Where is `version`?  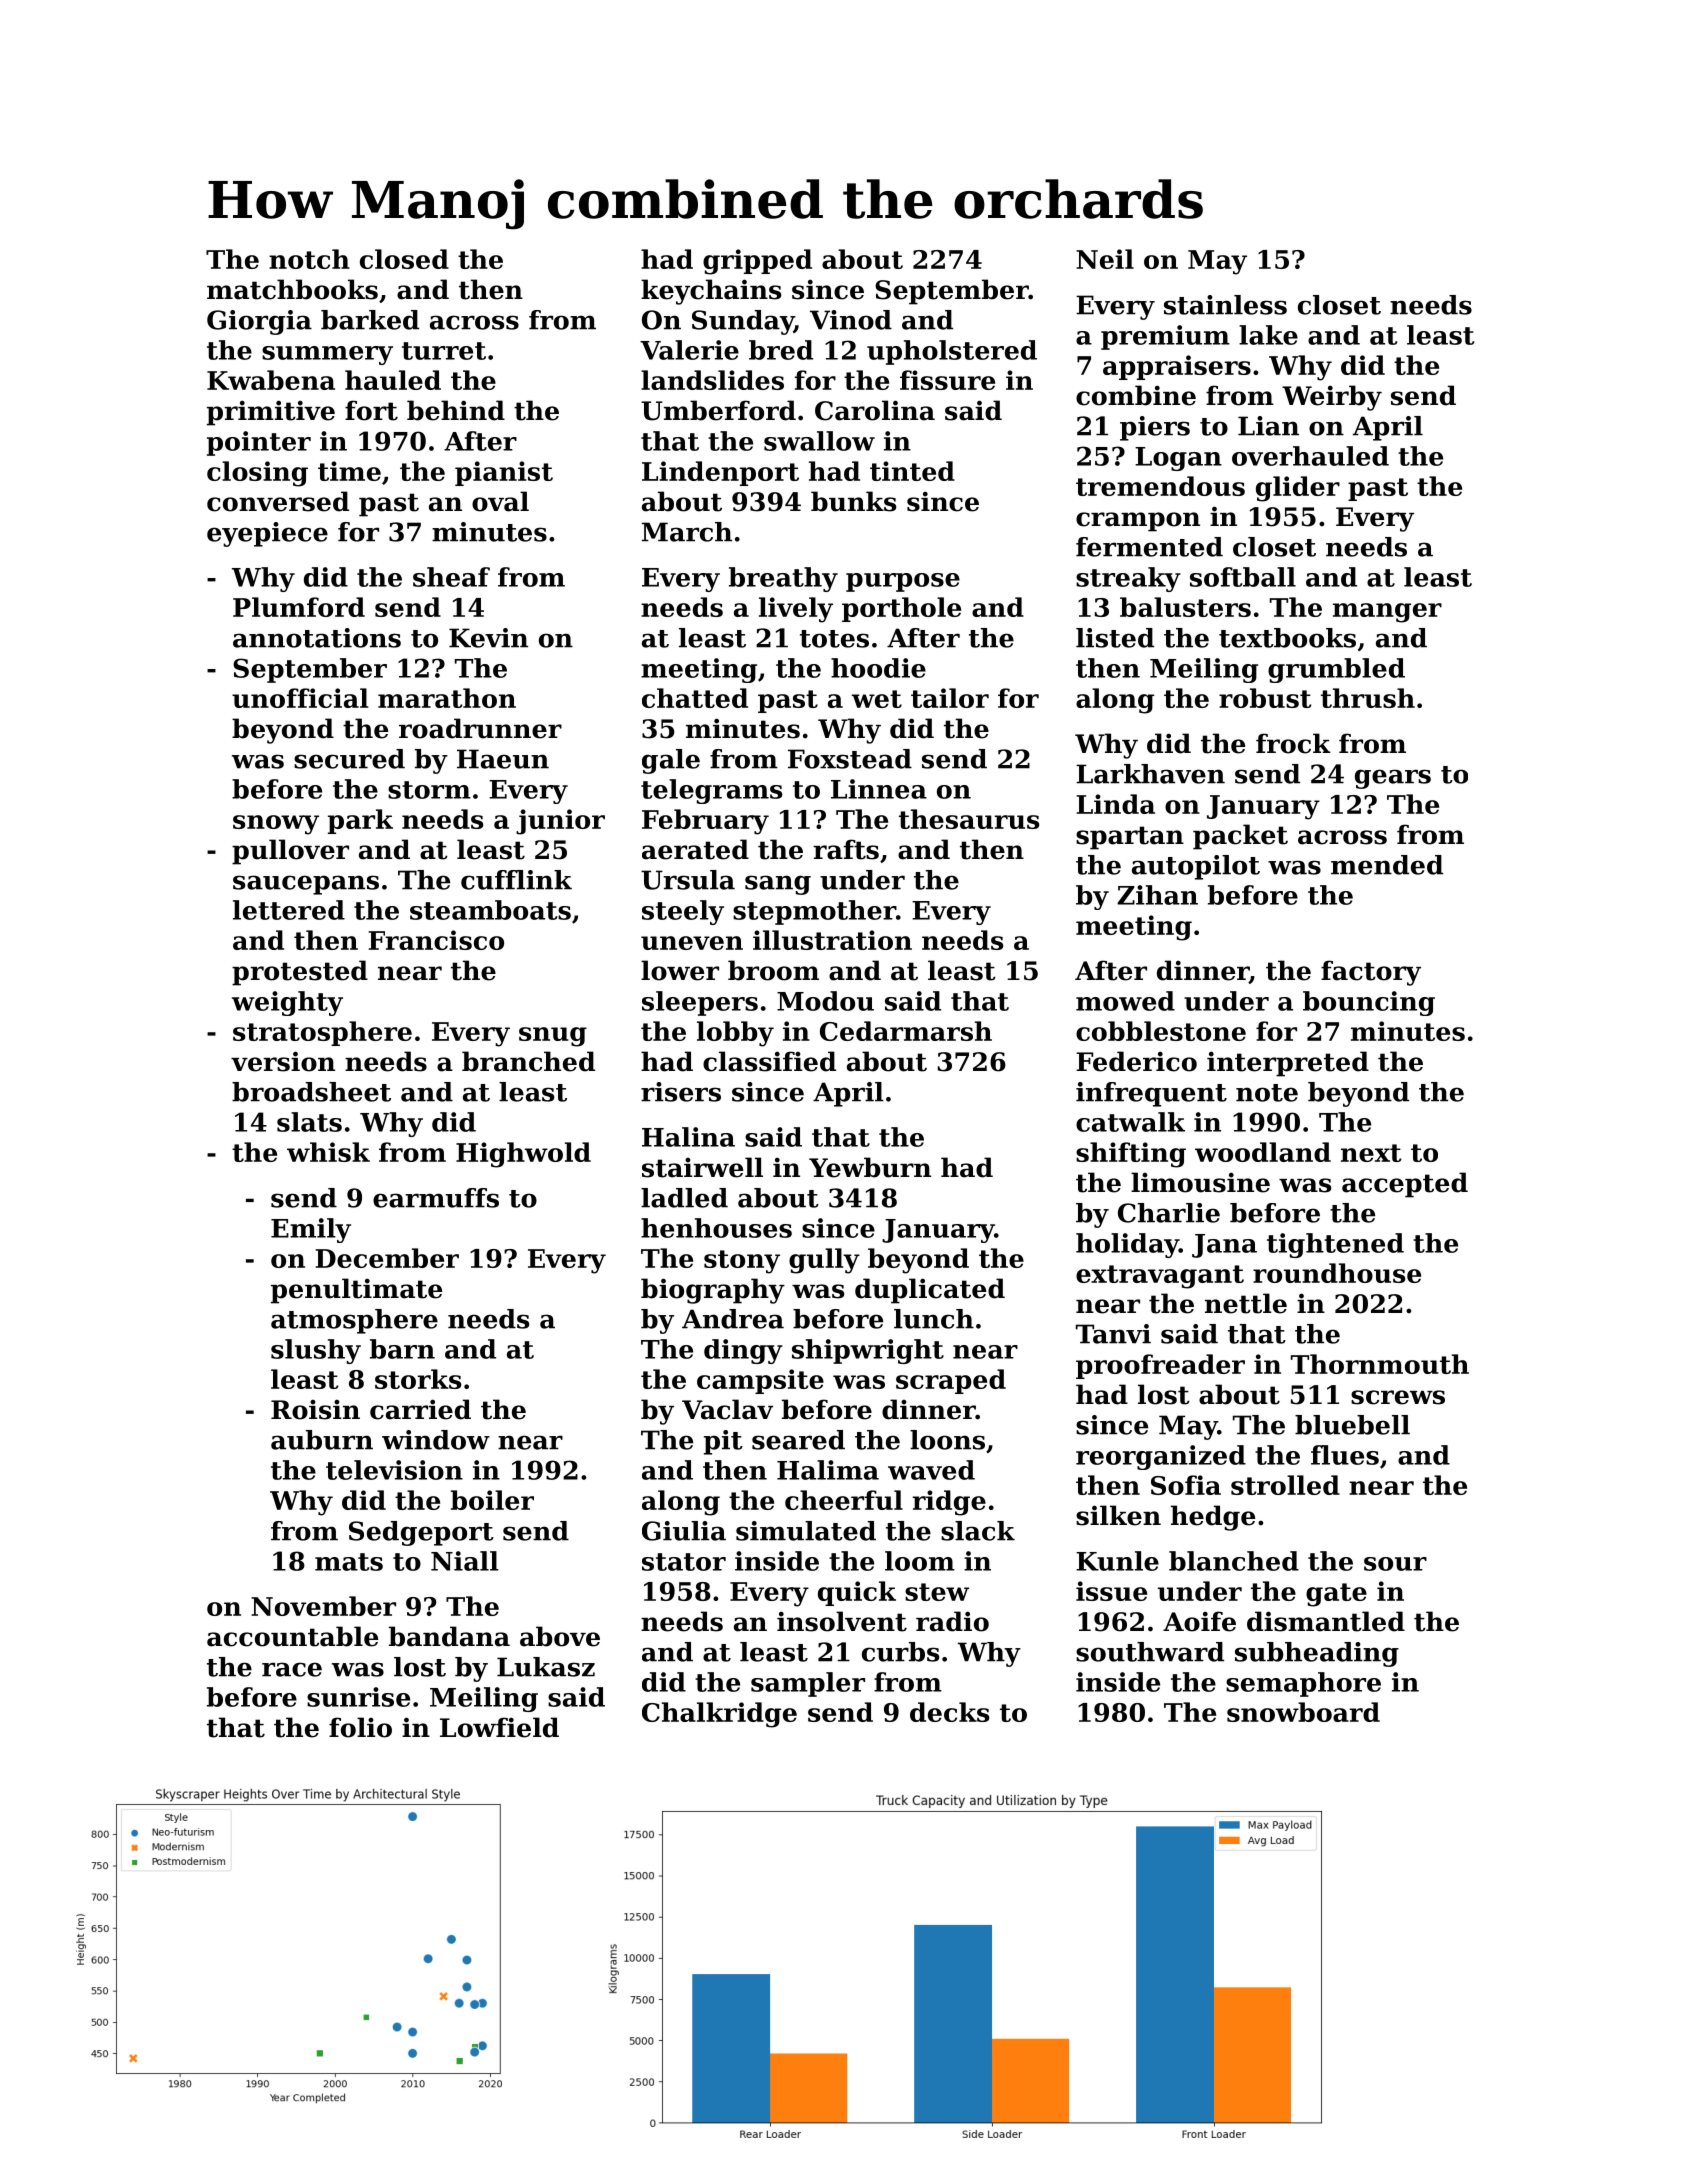 version is located at coordinates (283, 1061).
